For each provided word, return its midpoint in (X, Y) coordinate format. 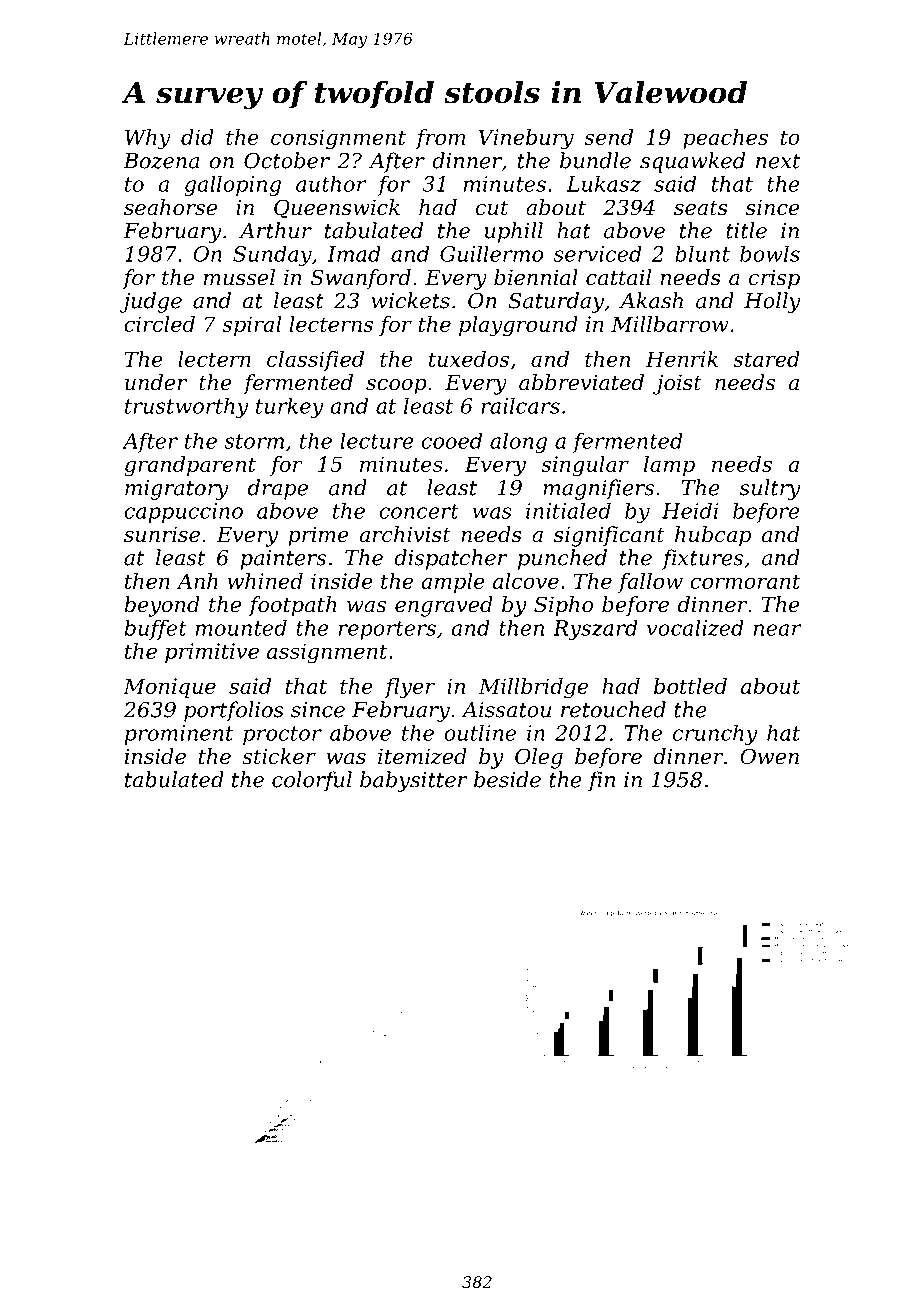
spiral (251, 326)
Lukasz (603, 183)
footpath (292, 606)
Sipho (563, 606)
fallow (650, 583)
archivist (405, 534)
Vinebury (526, 139)
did (197, 137)
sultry (770, 489)
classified (315, 361)
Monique (169, 688)
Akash (651, 300)
